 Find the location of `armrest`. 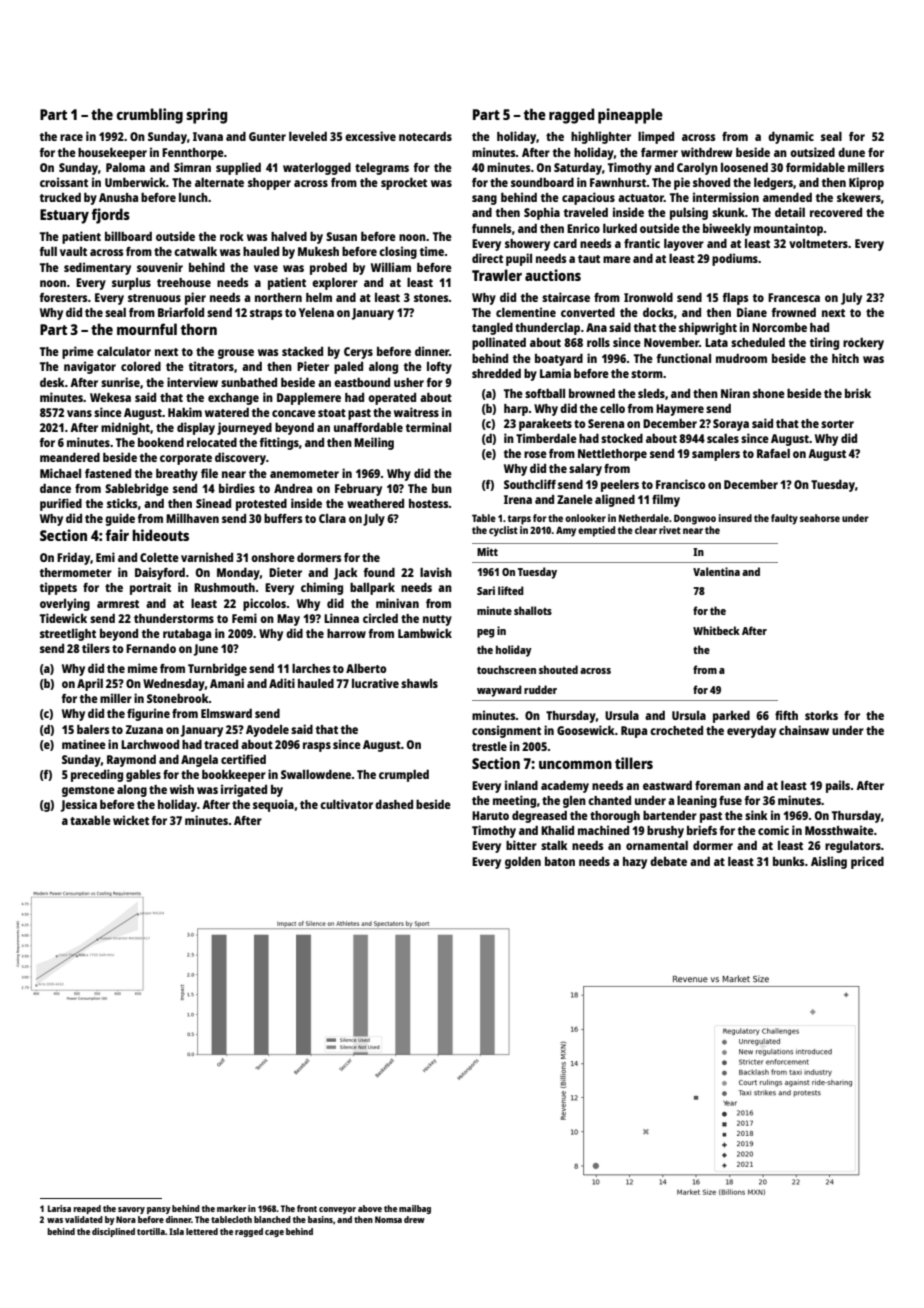

armrest is located at coordinates (118, 604).
